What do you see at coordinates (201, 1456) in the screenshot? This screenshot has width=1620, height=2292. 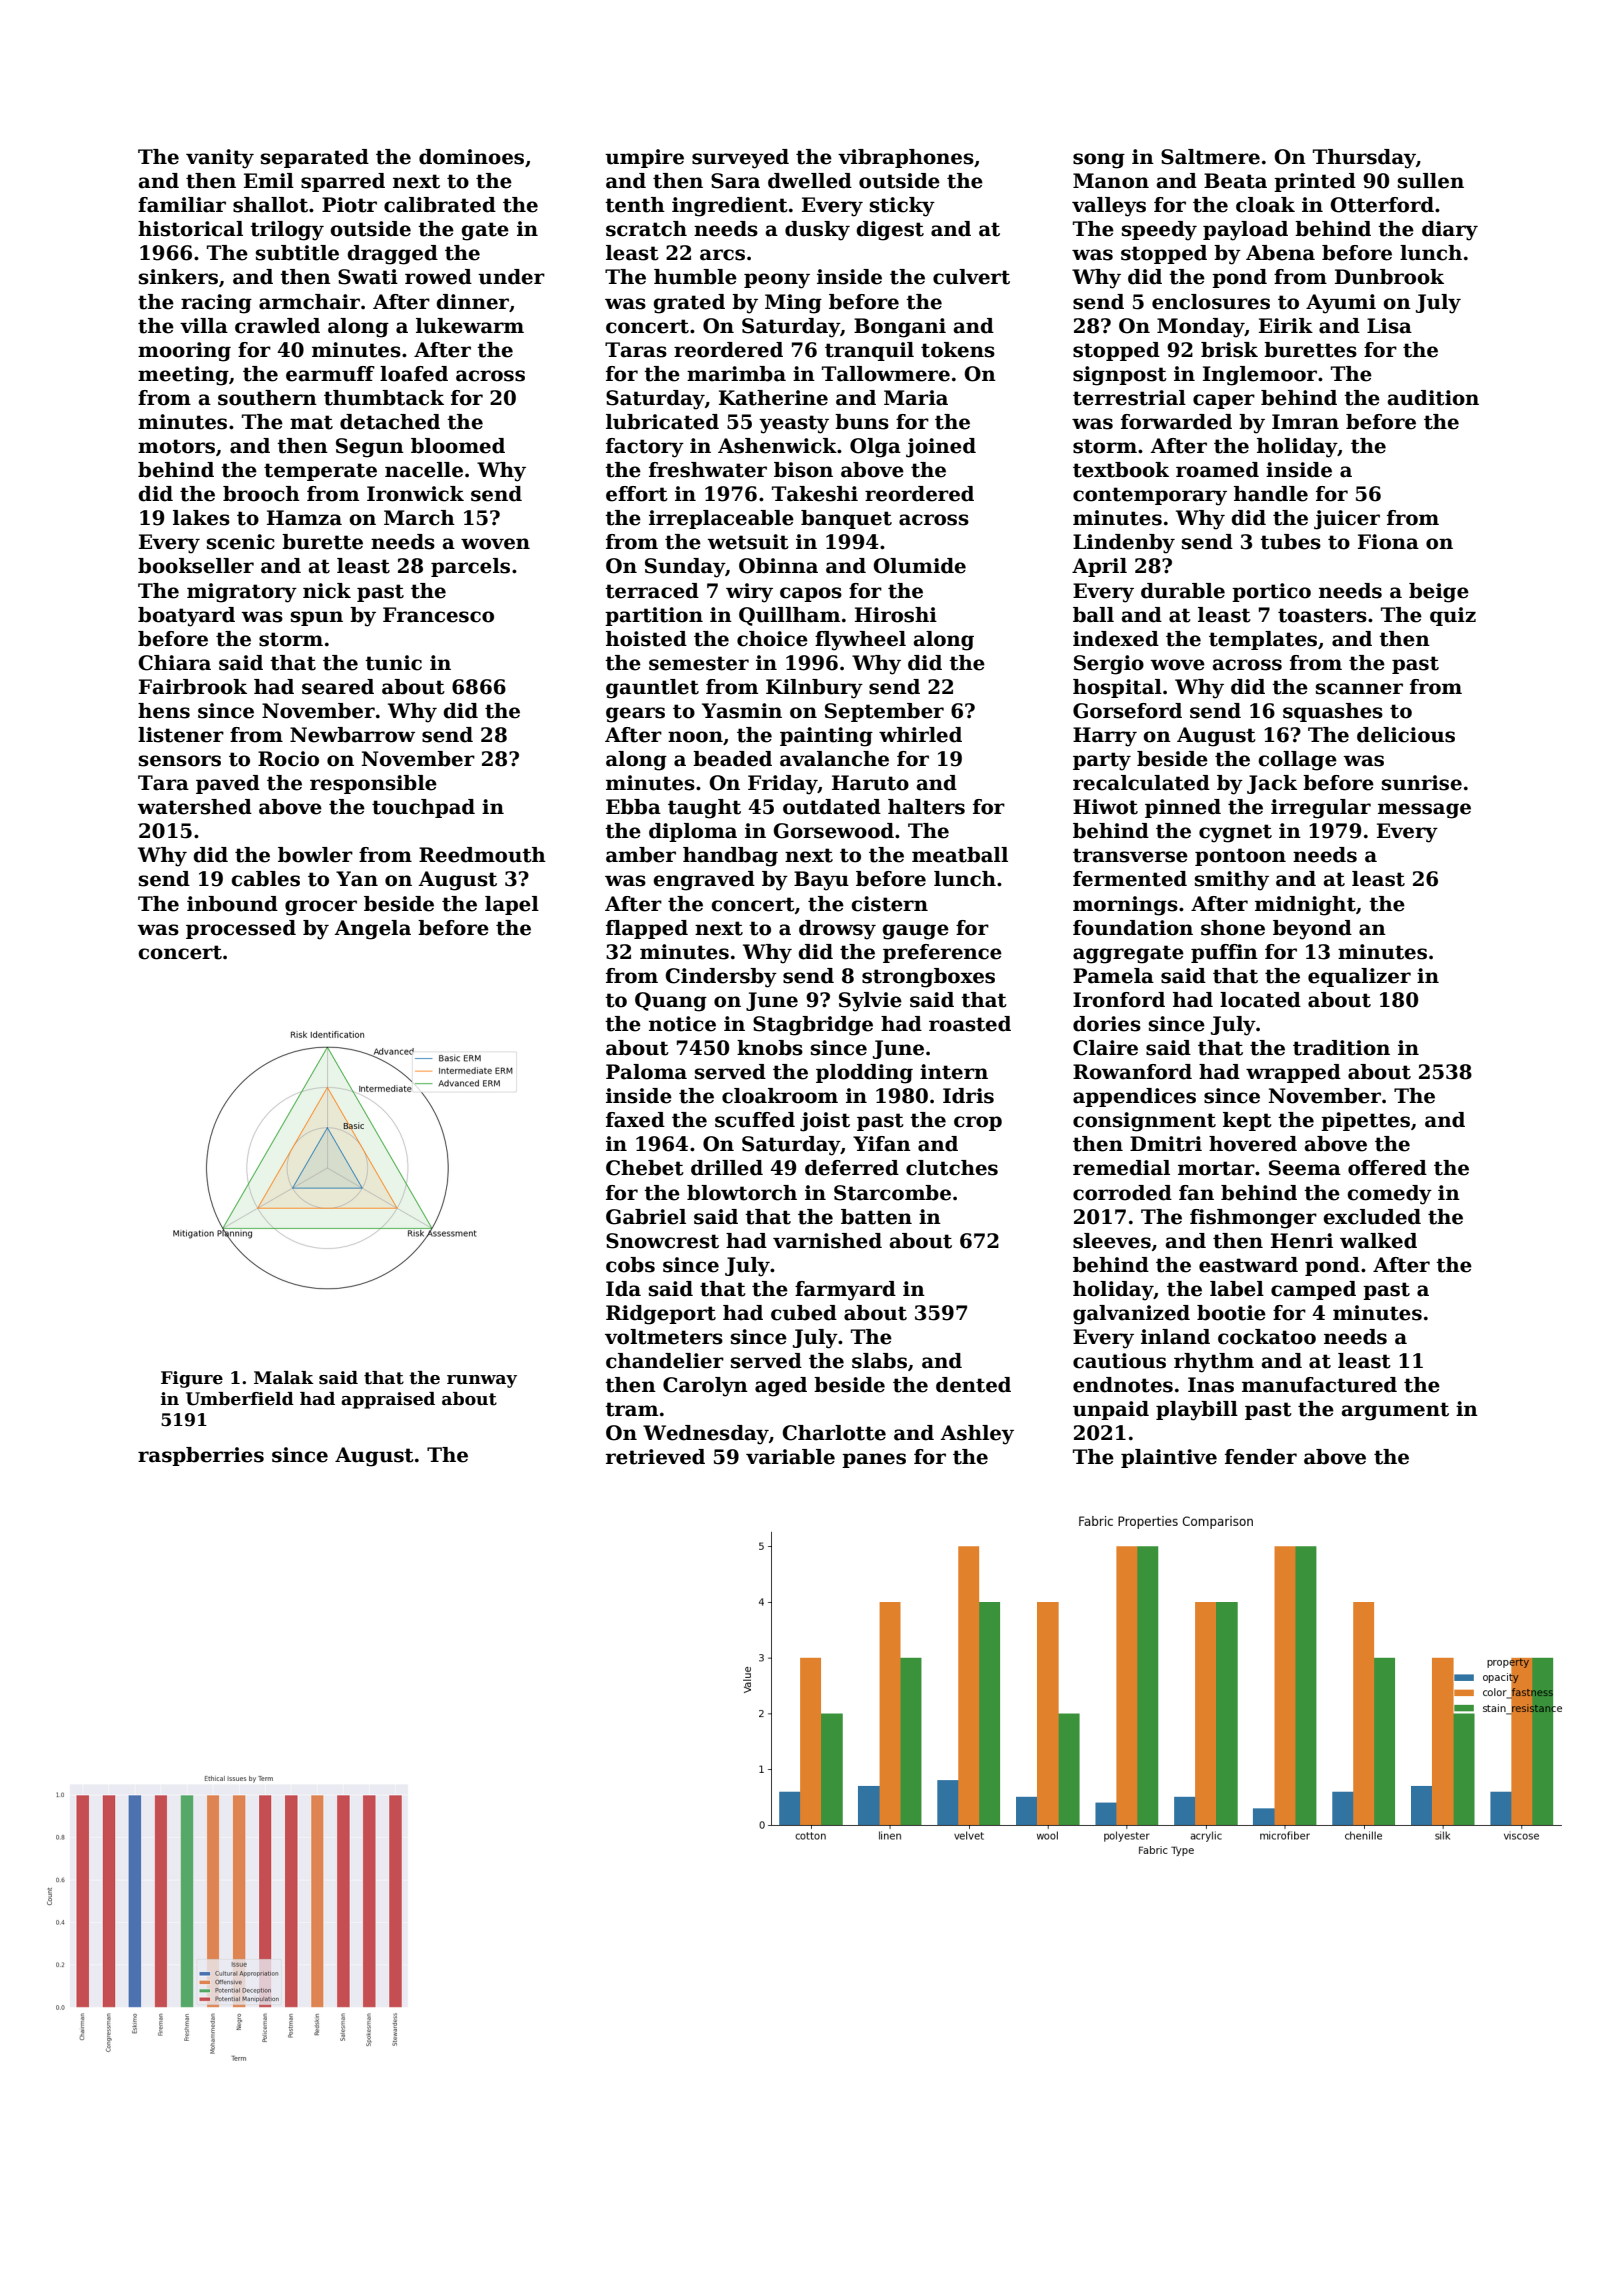 I see `raspberries` at bounding box center [201, 1456].
